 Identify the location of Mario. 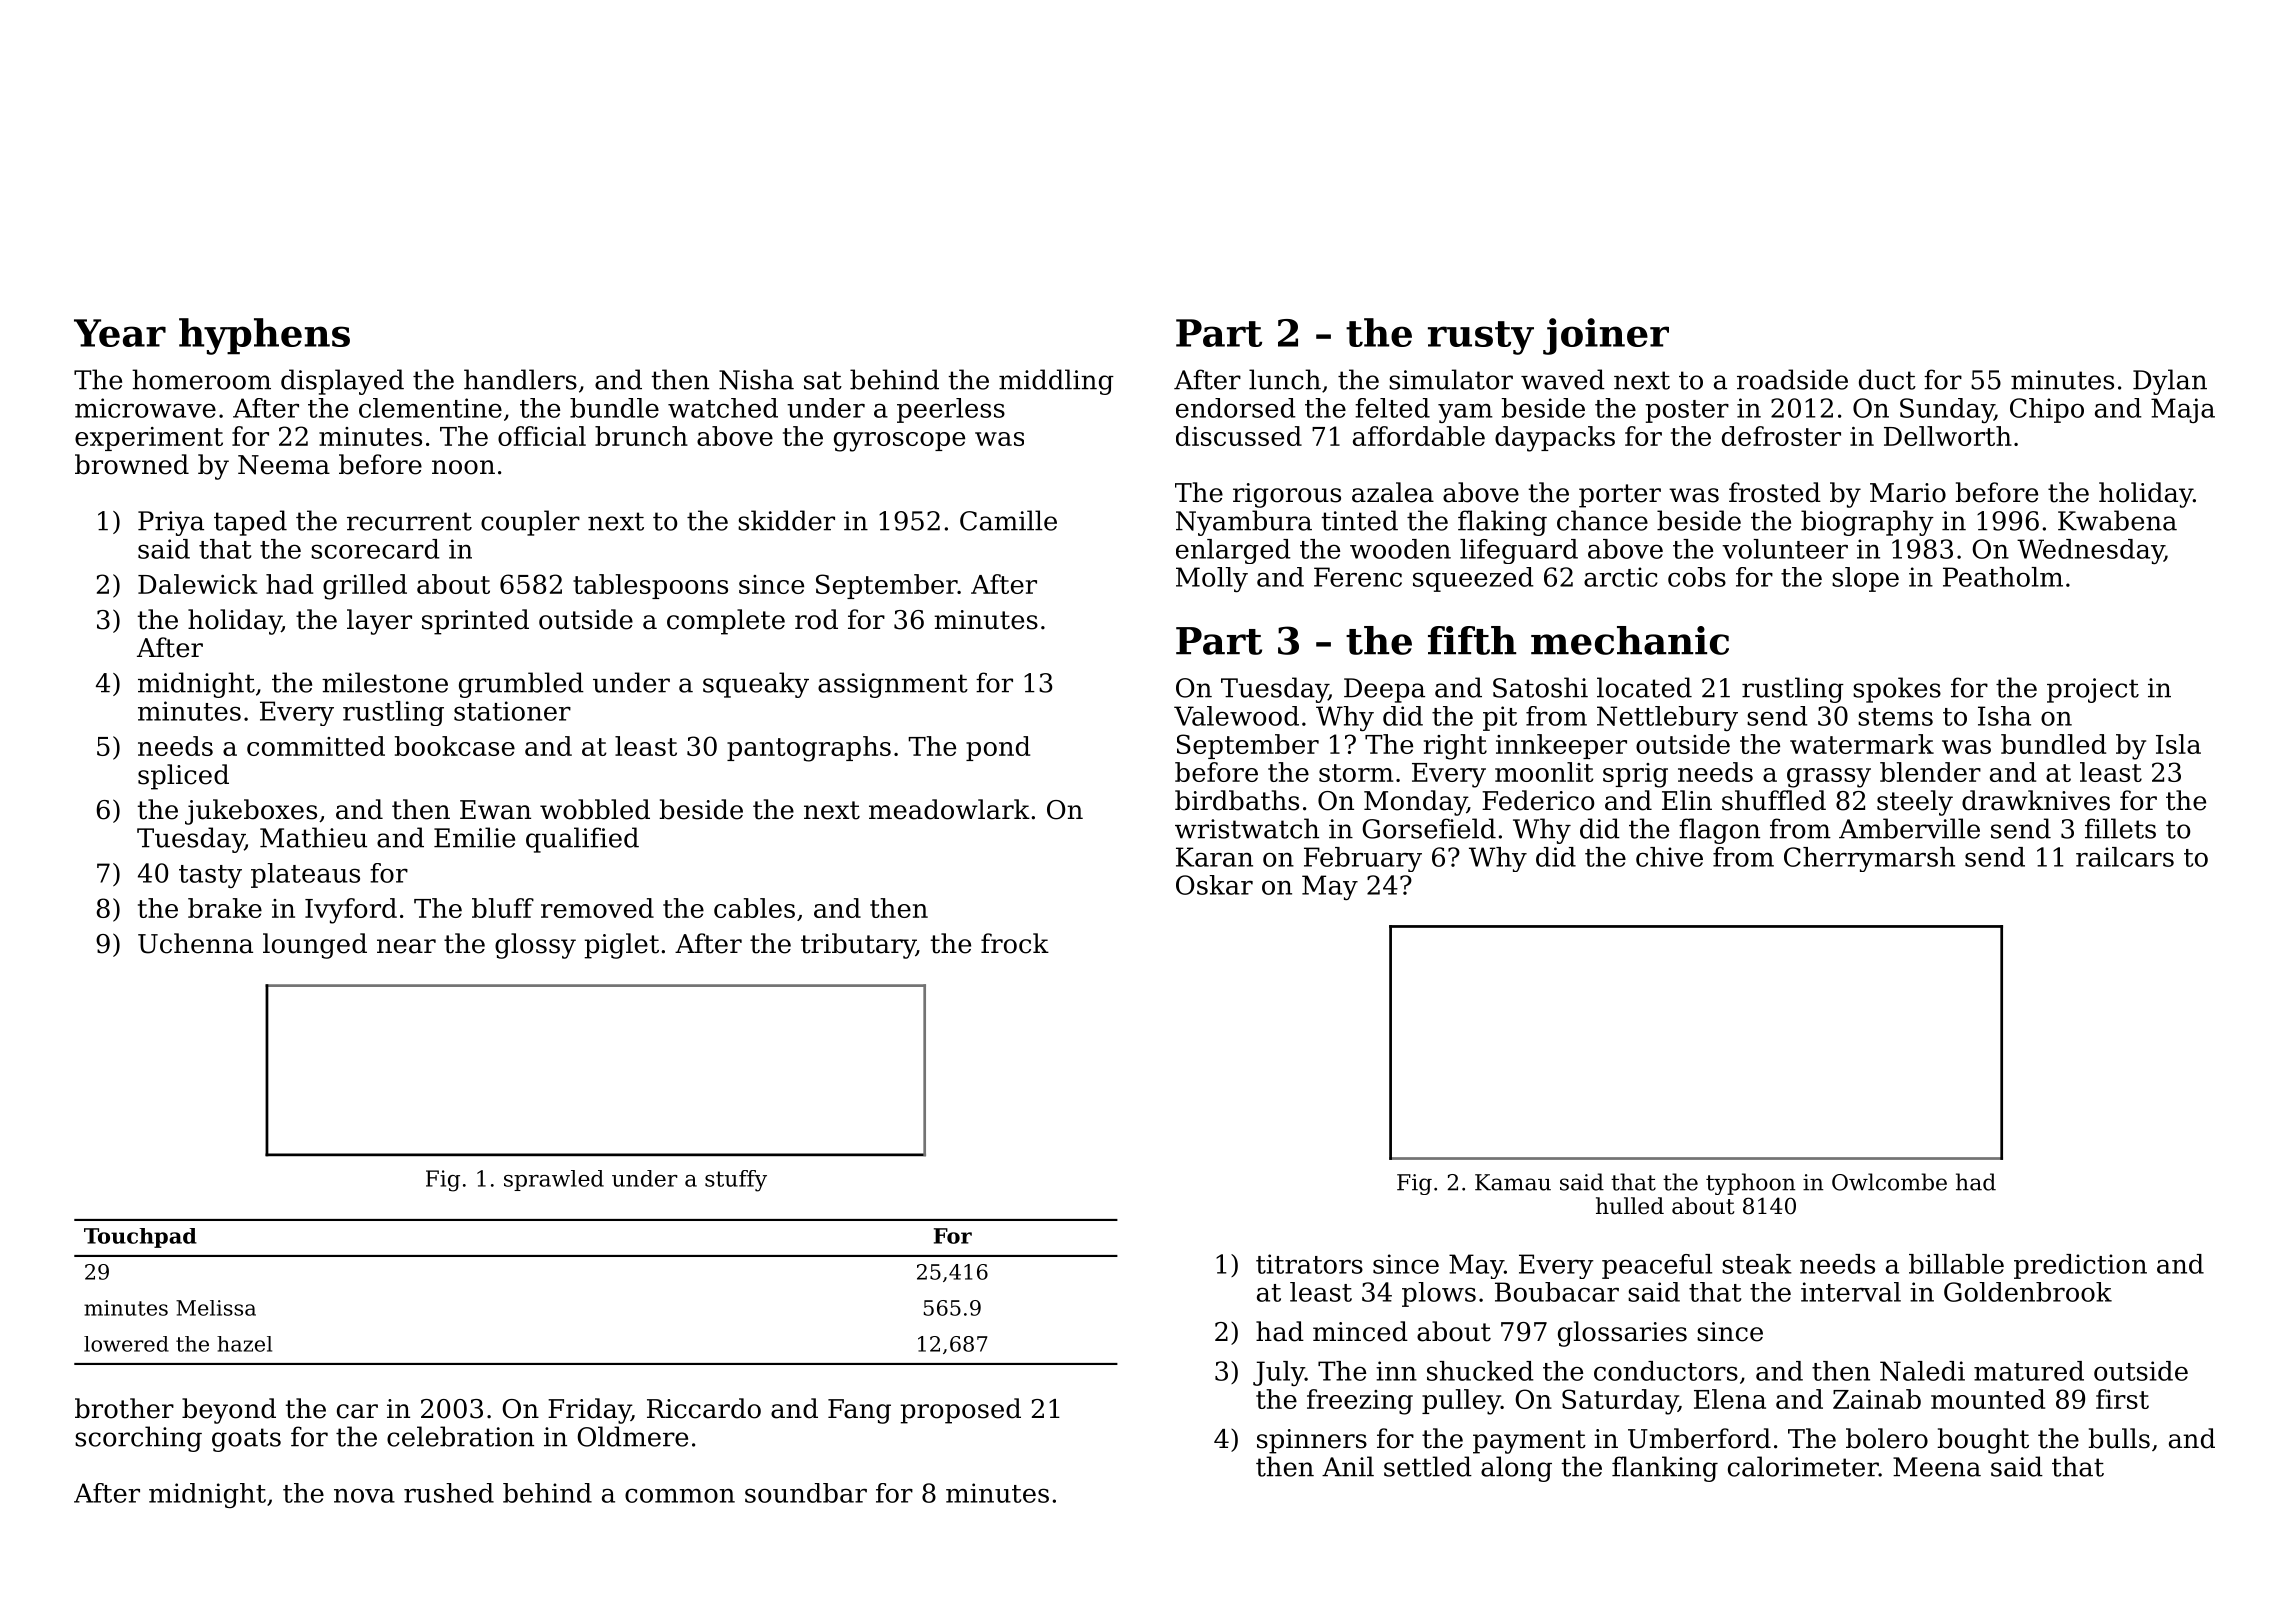
(1908, 493).
